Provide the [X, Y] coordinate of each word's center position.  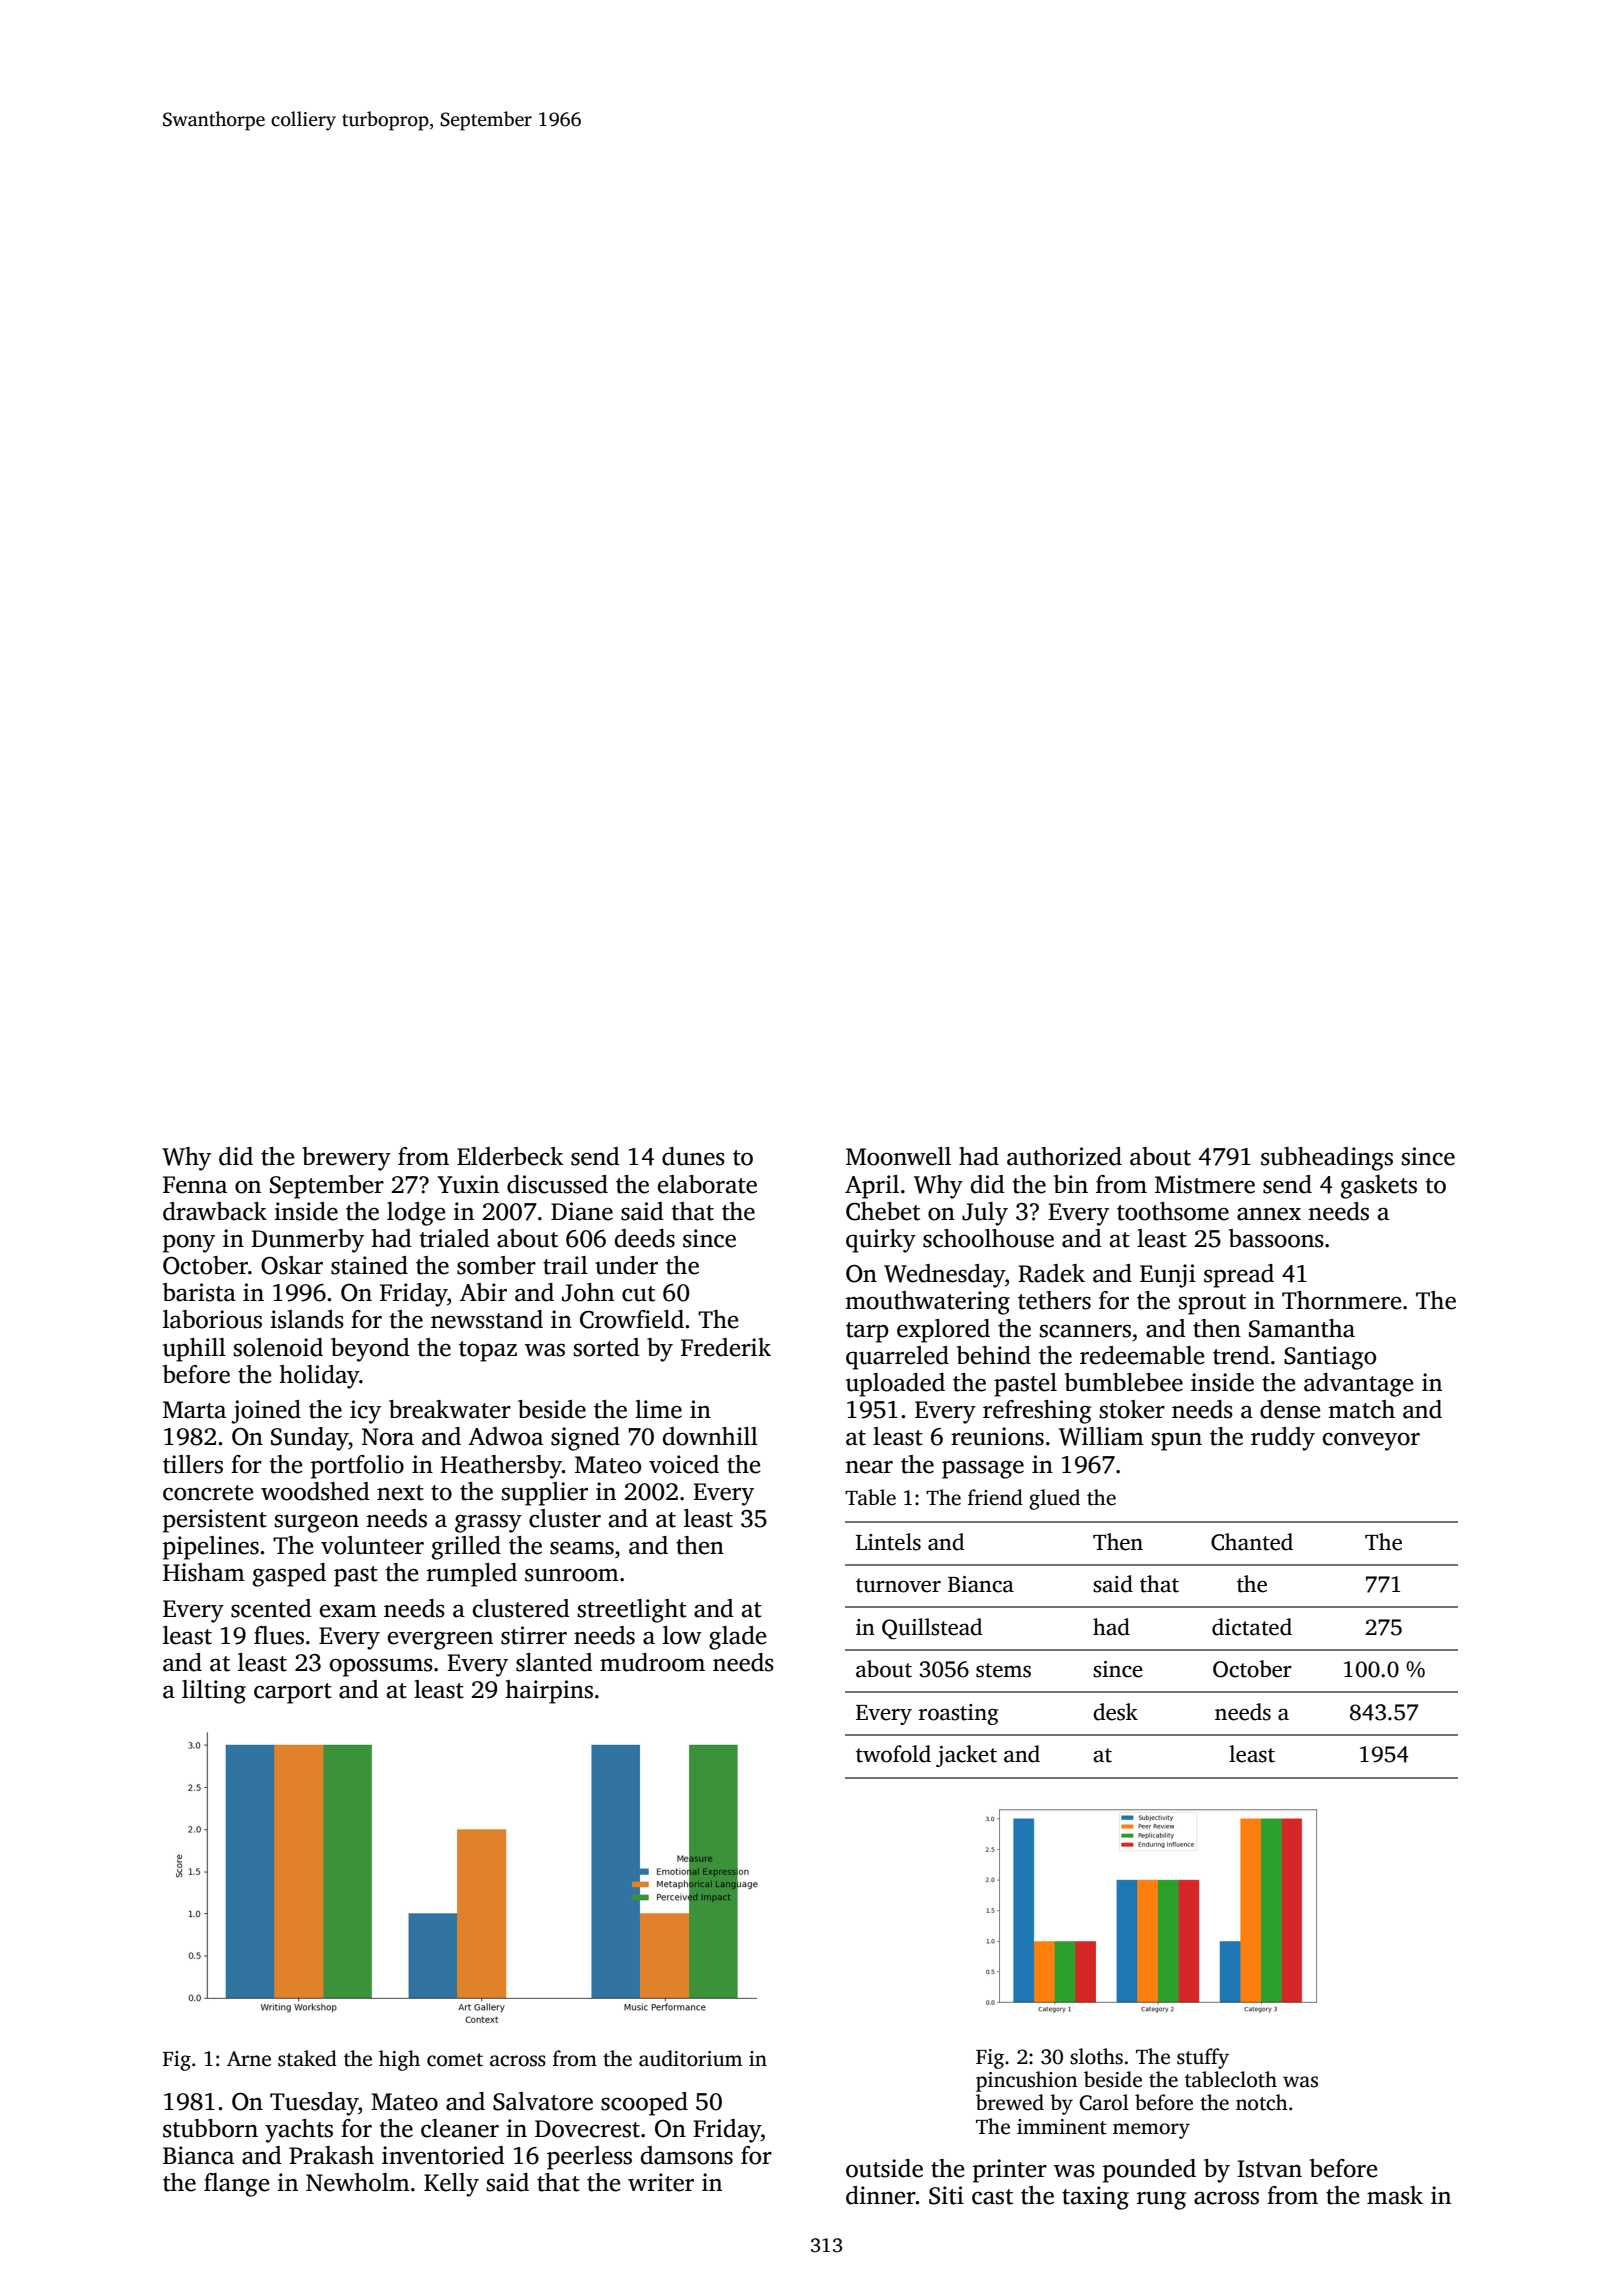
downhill [710, 1436]
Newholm [358, 2182]
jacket [966, 1756]
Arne [249, 2059]
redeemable [1142, 1355]
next [400, 1493]
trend [1241, 1355]
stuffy [1203, 2058]
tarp [867, 1332]
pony [189, 1243]
